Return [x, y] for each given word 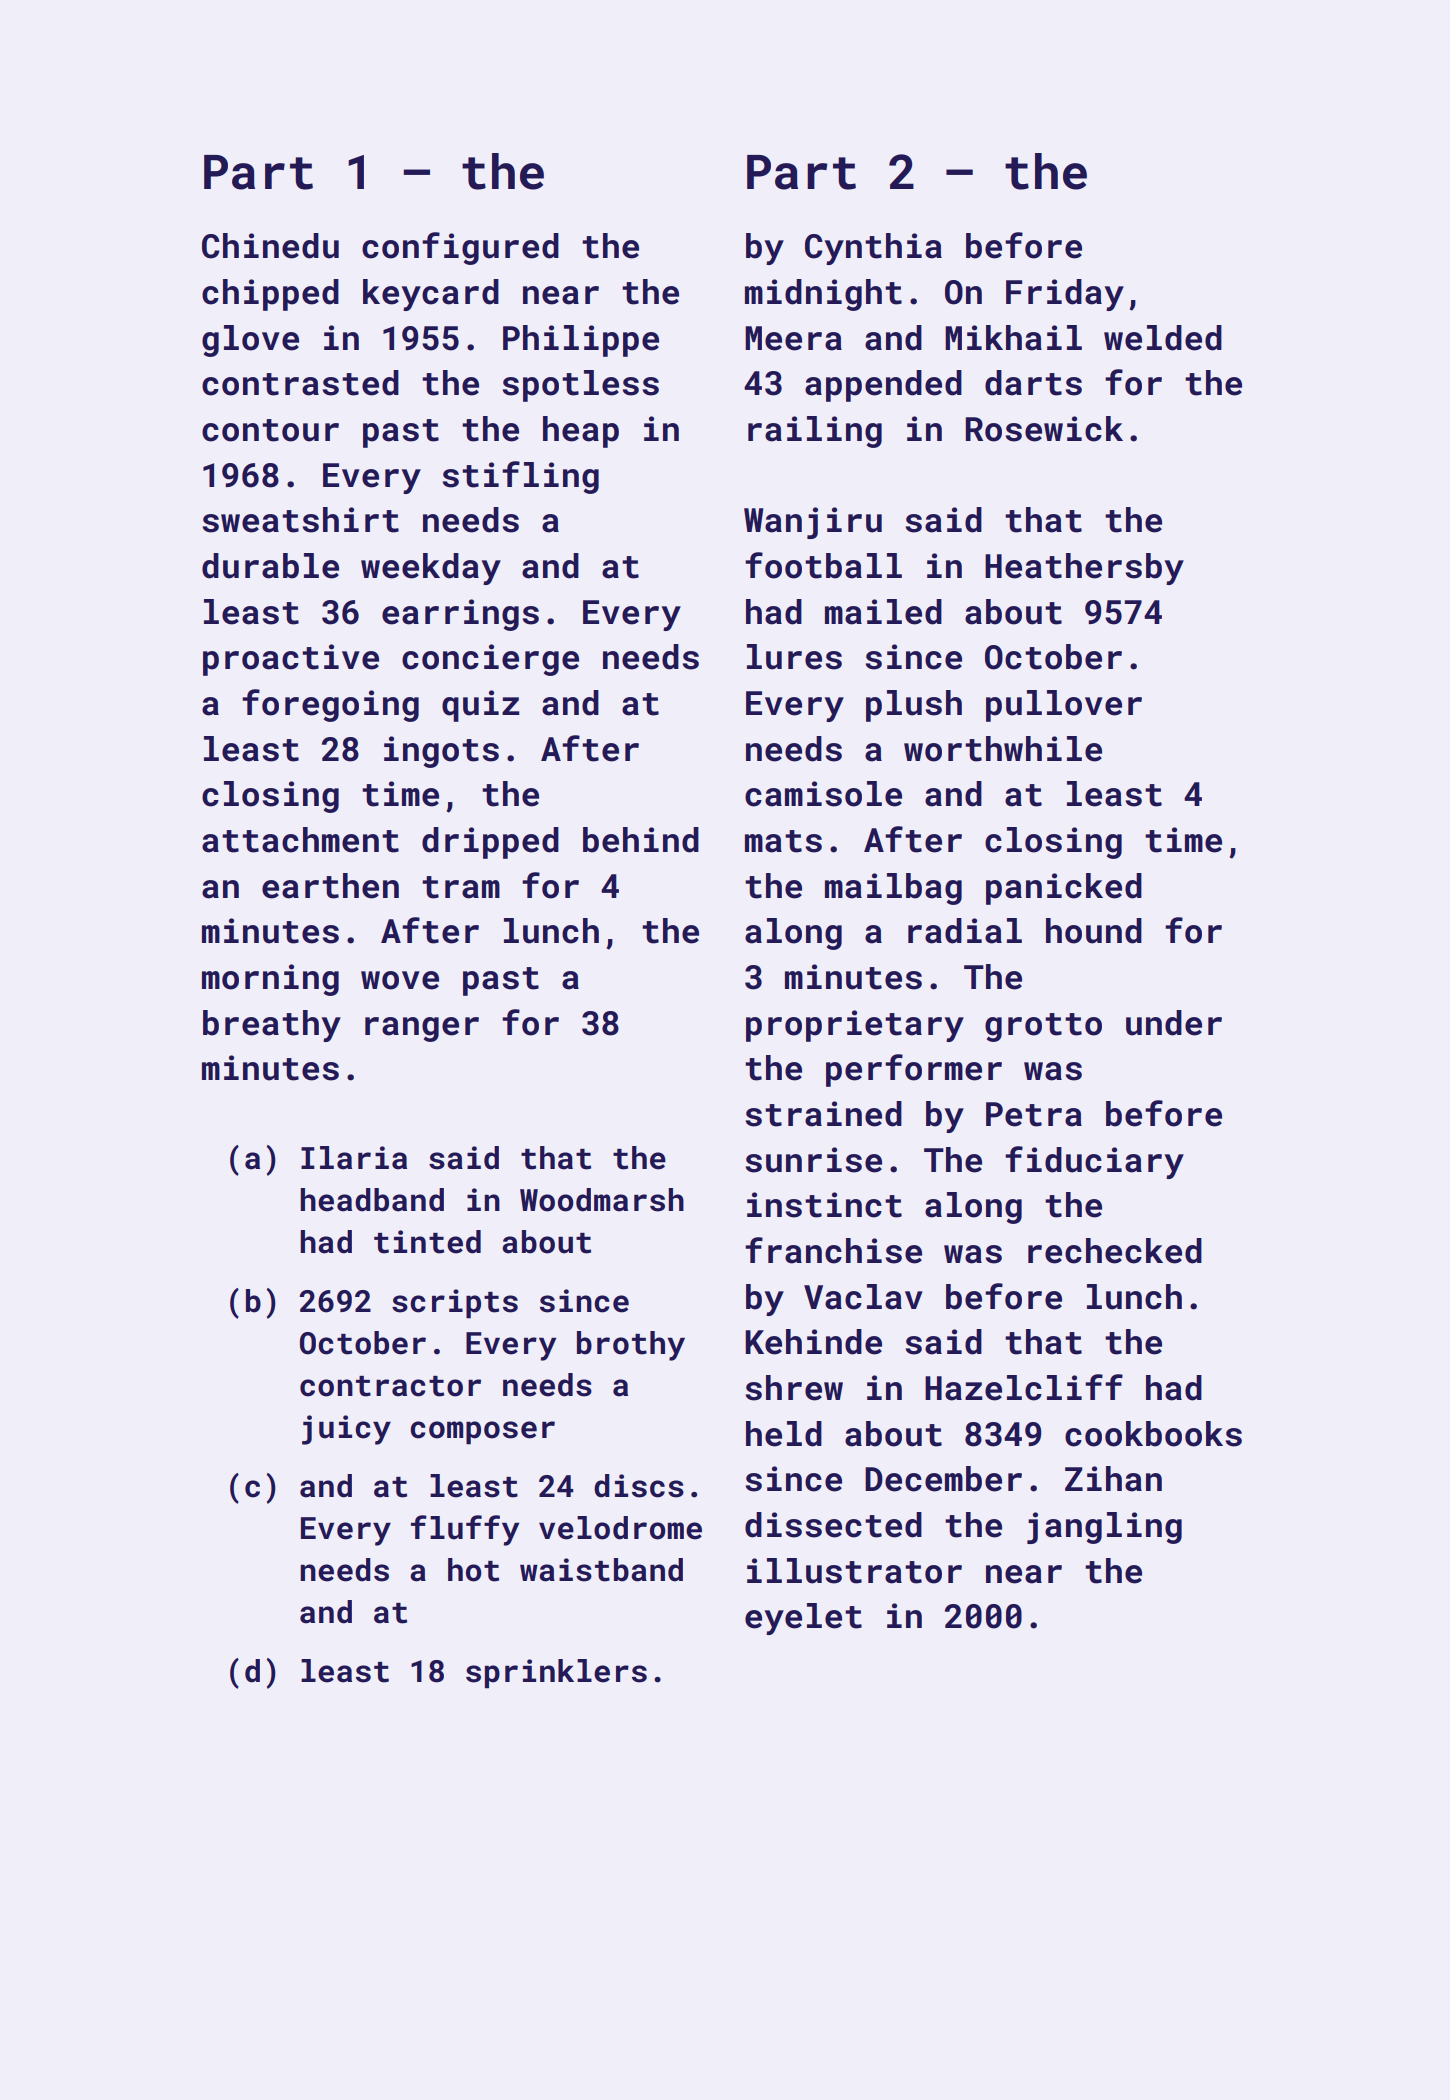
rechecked [1115, 1251]
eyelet [803, 1619]
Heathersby [1084, 569]
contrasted [300, 383]
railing [815, 432]
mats [783, 841]
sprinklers [556, 1674]
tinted [427, 1242]
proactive [291, 660]
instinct [824, 1205]
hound [1094, 931]
